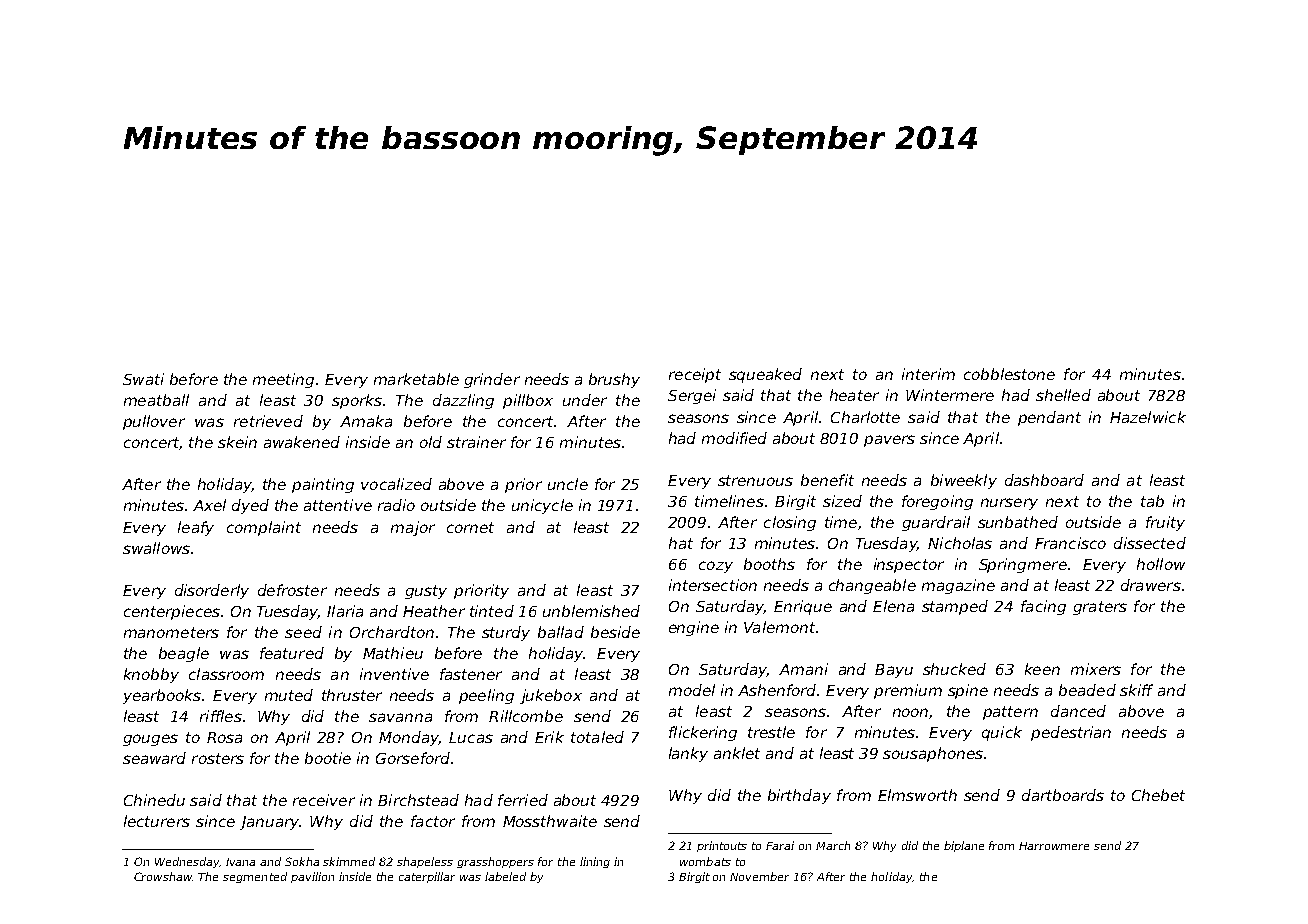  I want to click on uncle, so click(568, 484).
